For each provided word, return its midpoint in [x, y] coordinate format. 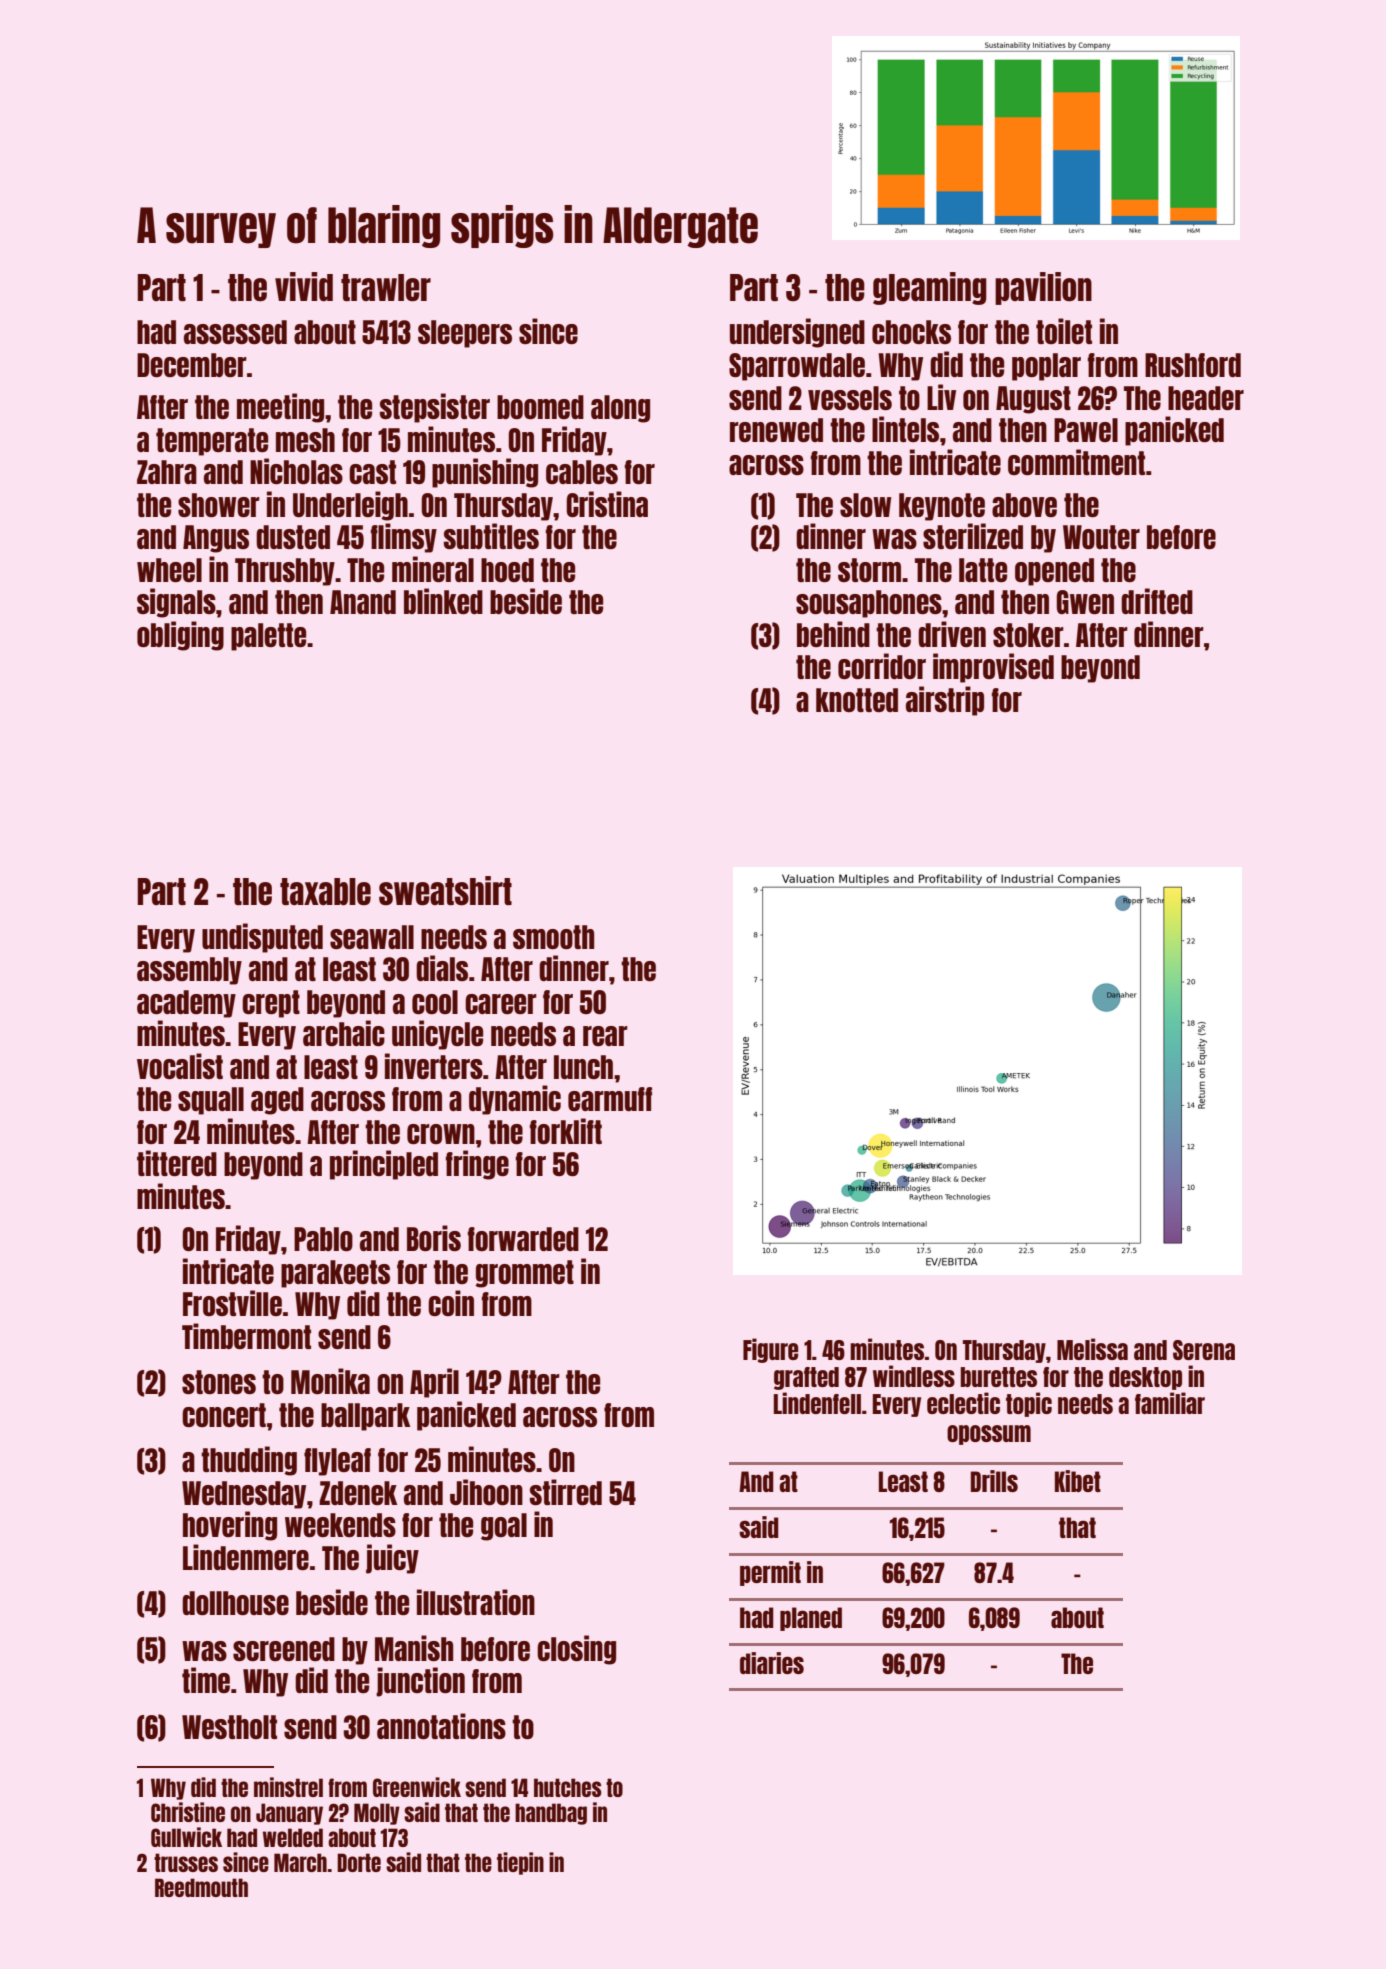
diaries [772, 1663]
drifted [1157, 601]
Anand [363, 602]
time [206, 1680]
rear [605, 1036]
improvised [993, 668]
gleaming [930, 288]
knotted [857, 700]
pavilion [1043, 288]
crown [441, 1134]
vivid [304, 286]
